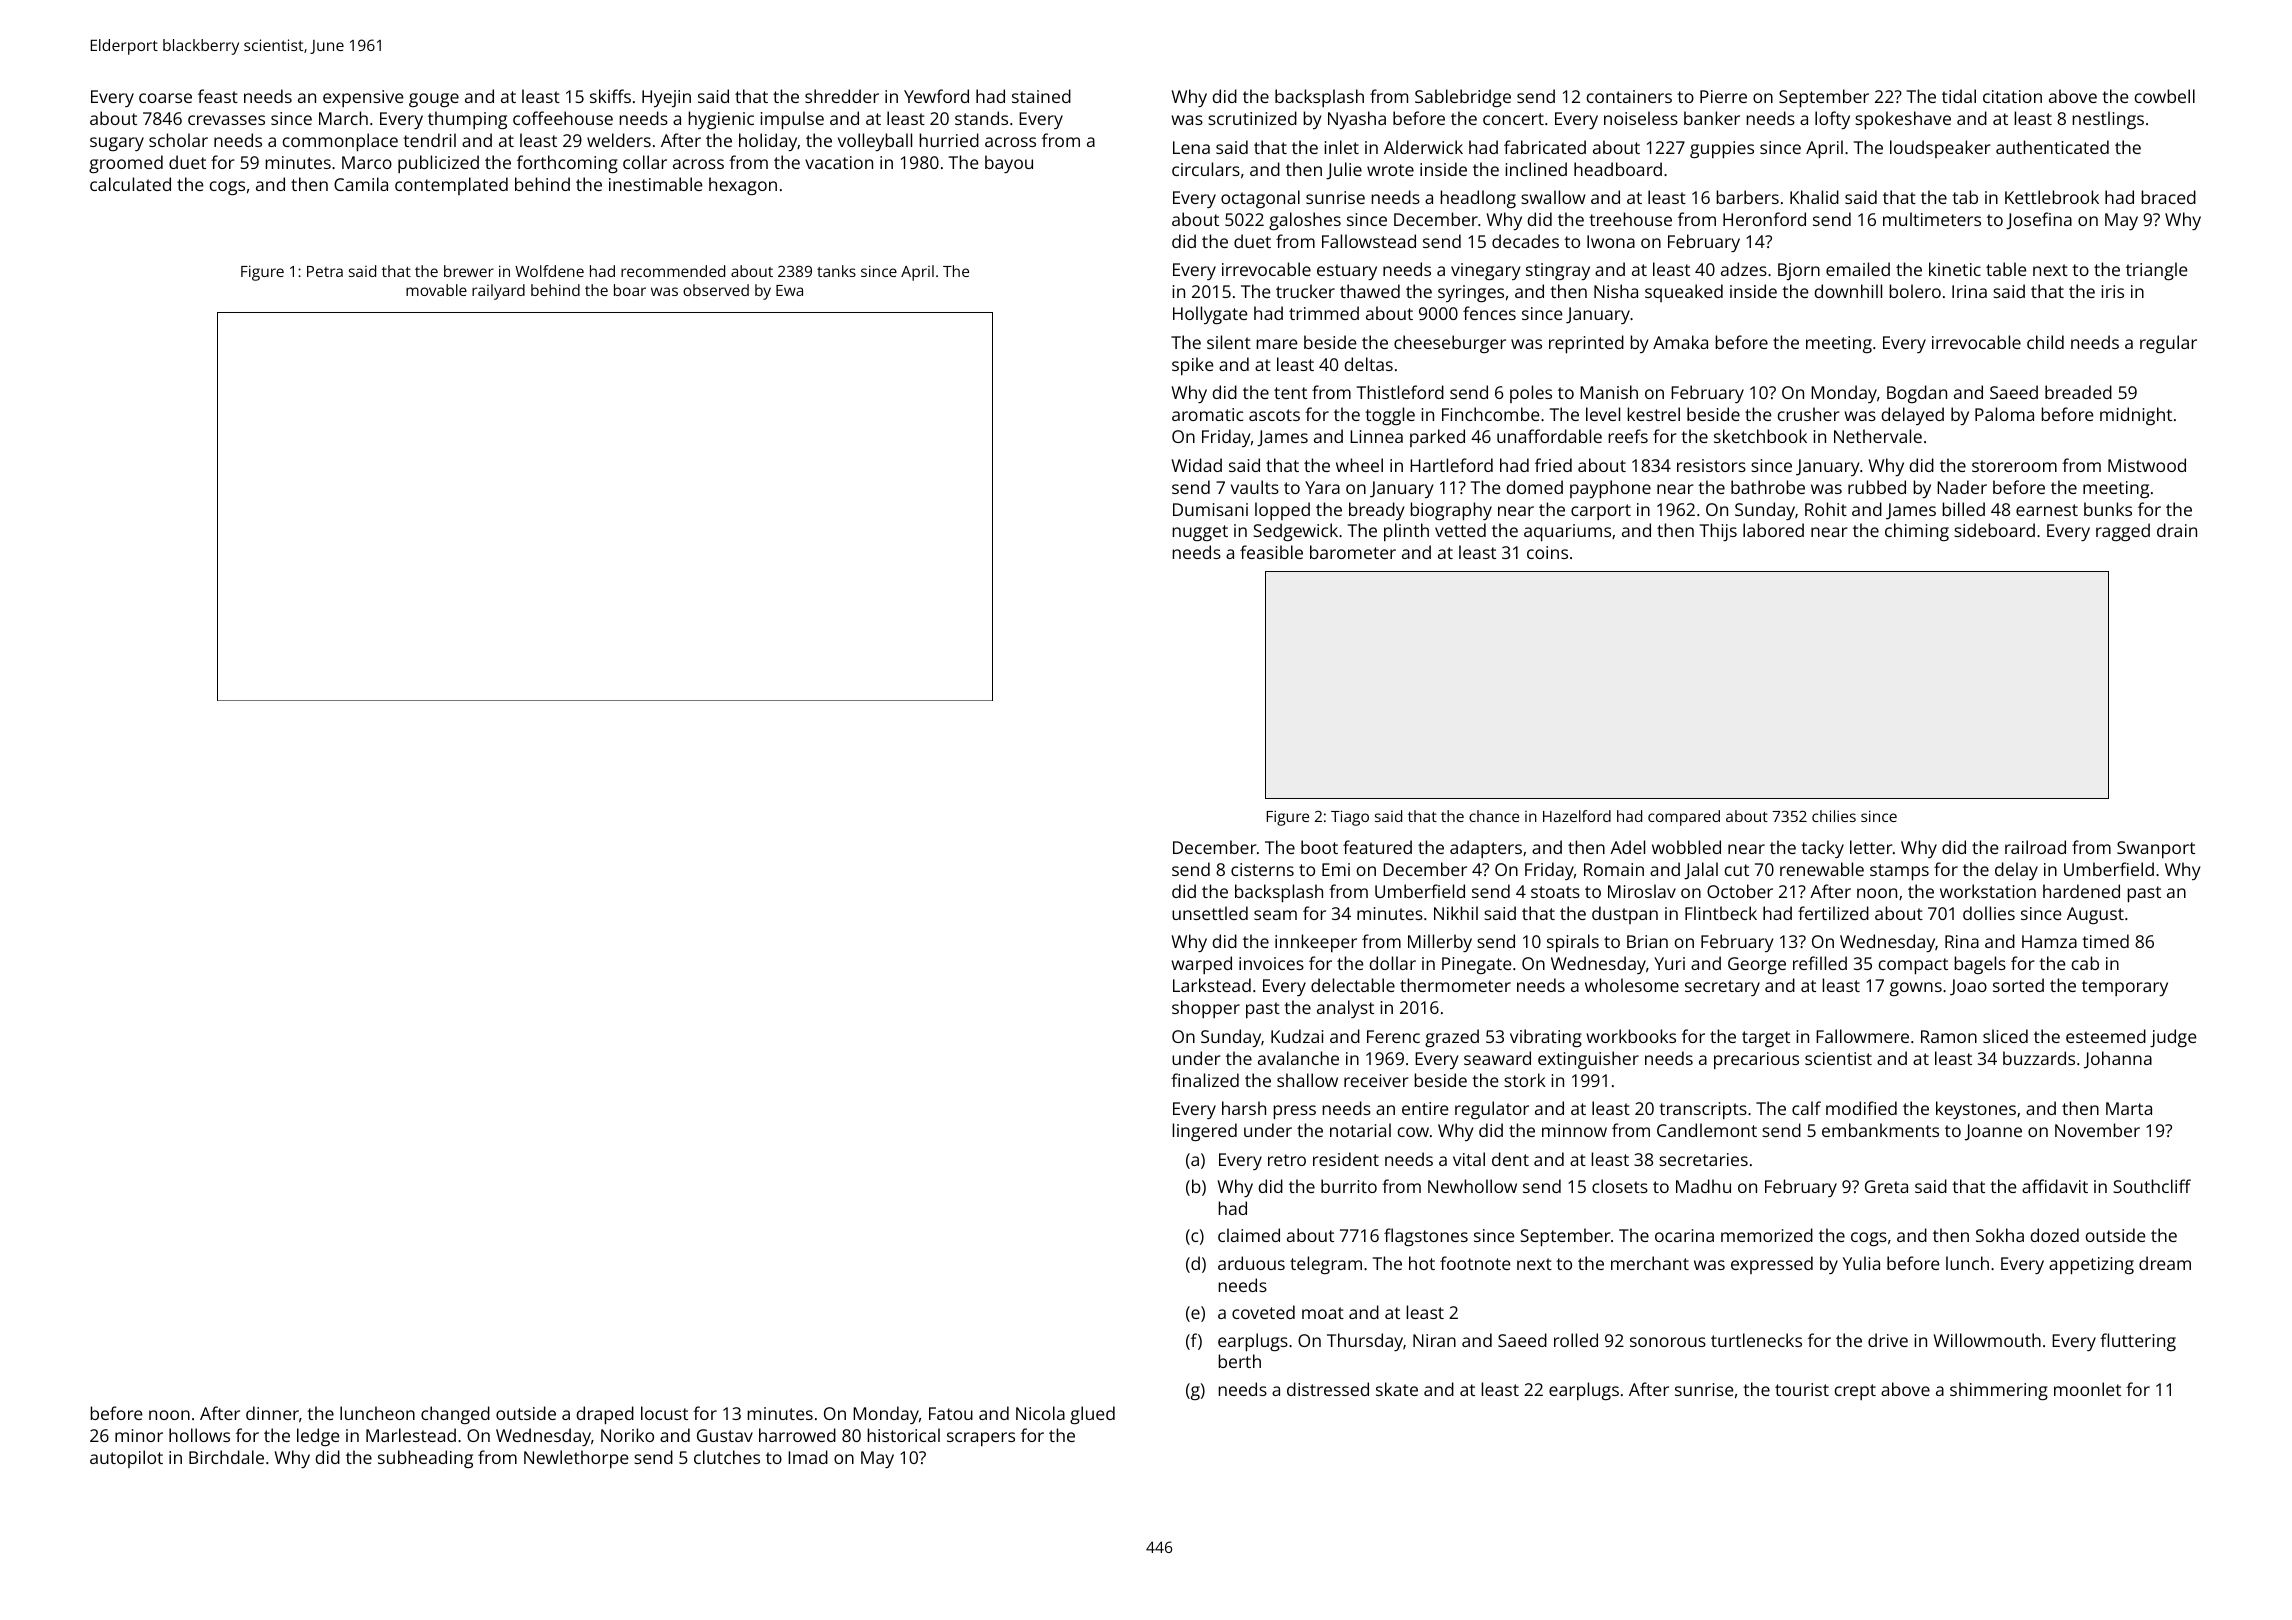 This screenshot has height=1620, width=2292. I want to click on dinner, so click(272, 1413).
